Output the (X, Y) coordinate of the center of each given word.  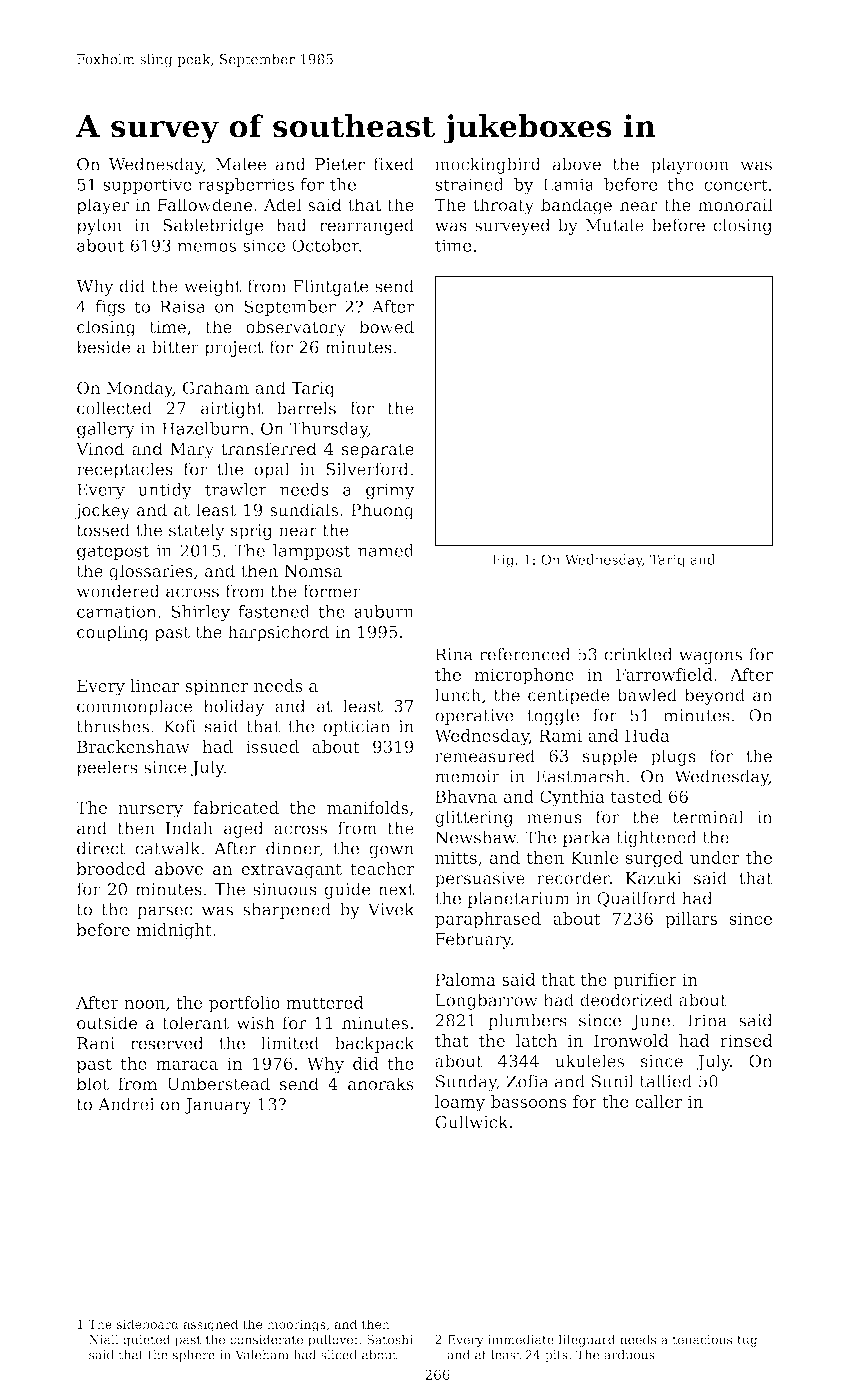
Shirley (200, 613)
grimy (390, 491)
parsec (164, 912)
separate (378, 451)
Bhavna (466, 796)
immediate (521, 1339)
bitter (175, 347)
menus (554, 819)
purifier (645, 981)
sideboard (148, 1324)
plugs (673, 757)
